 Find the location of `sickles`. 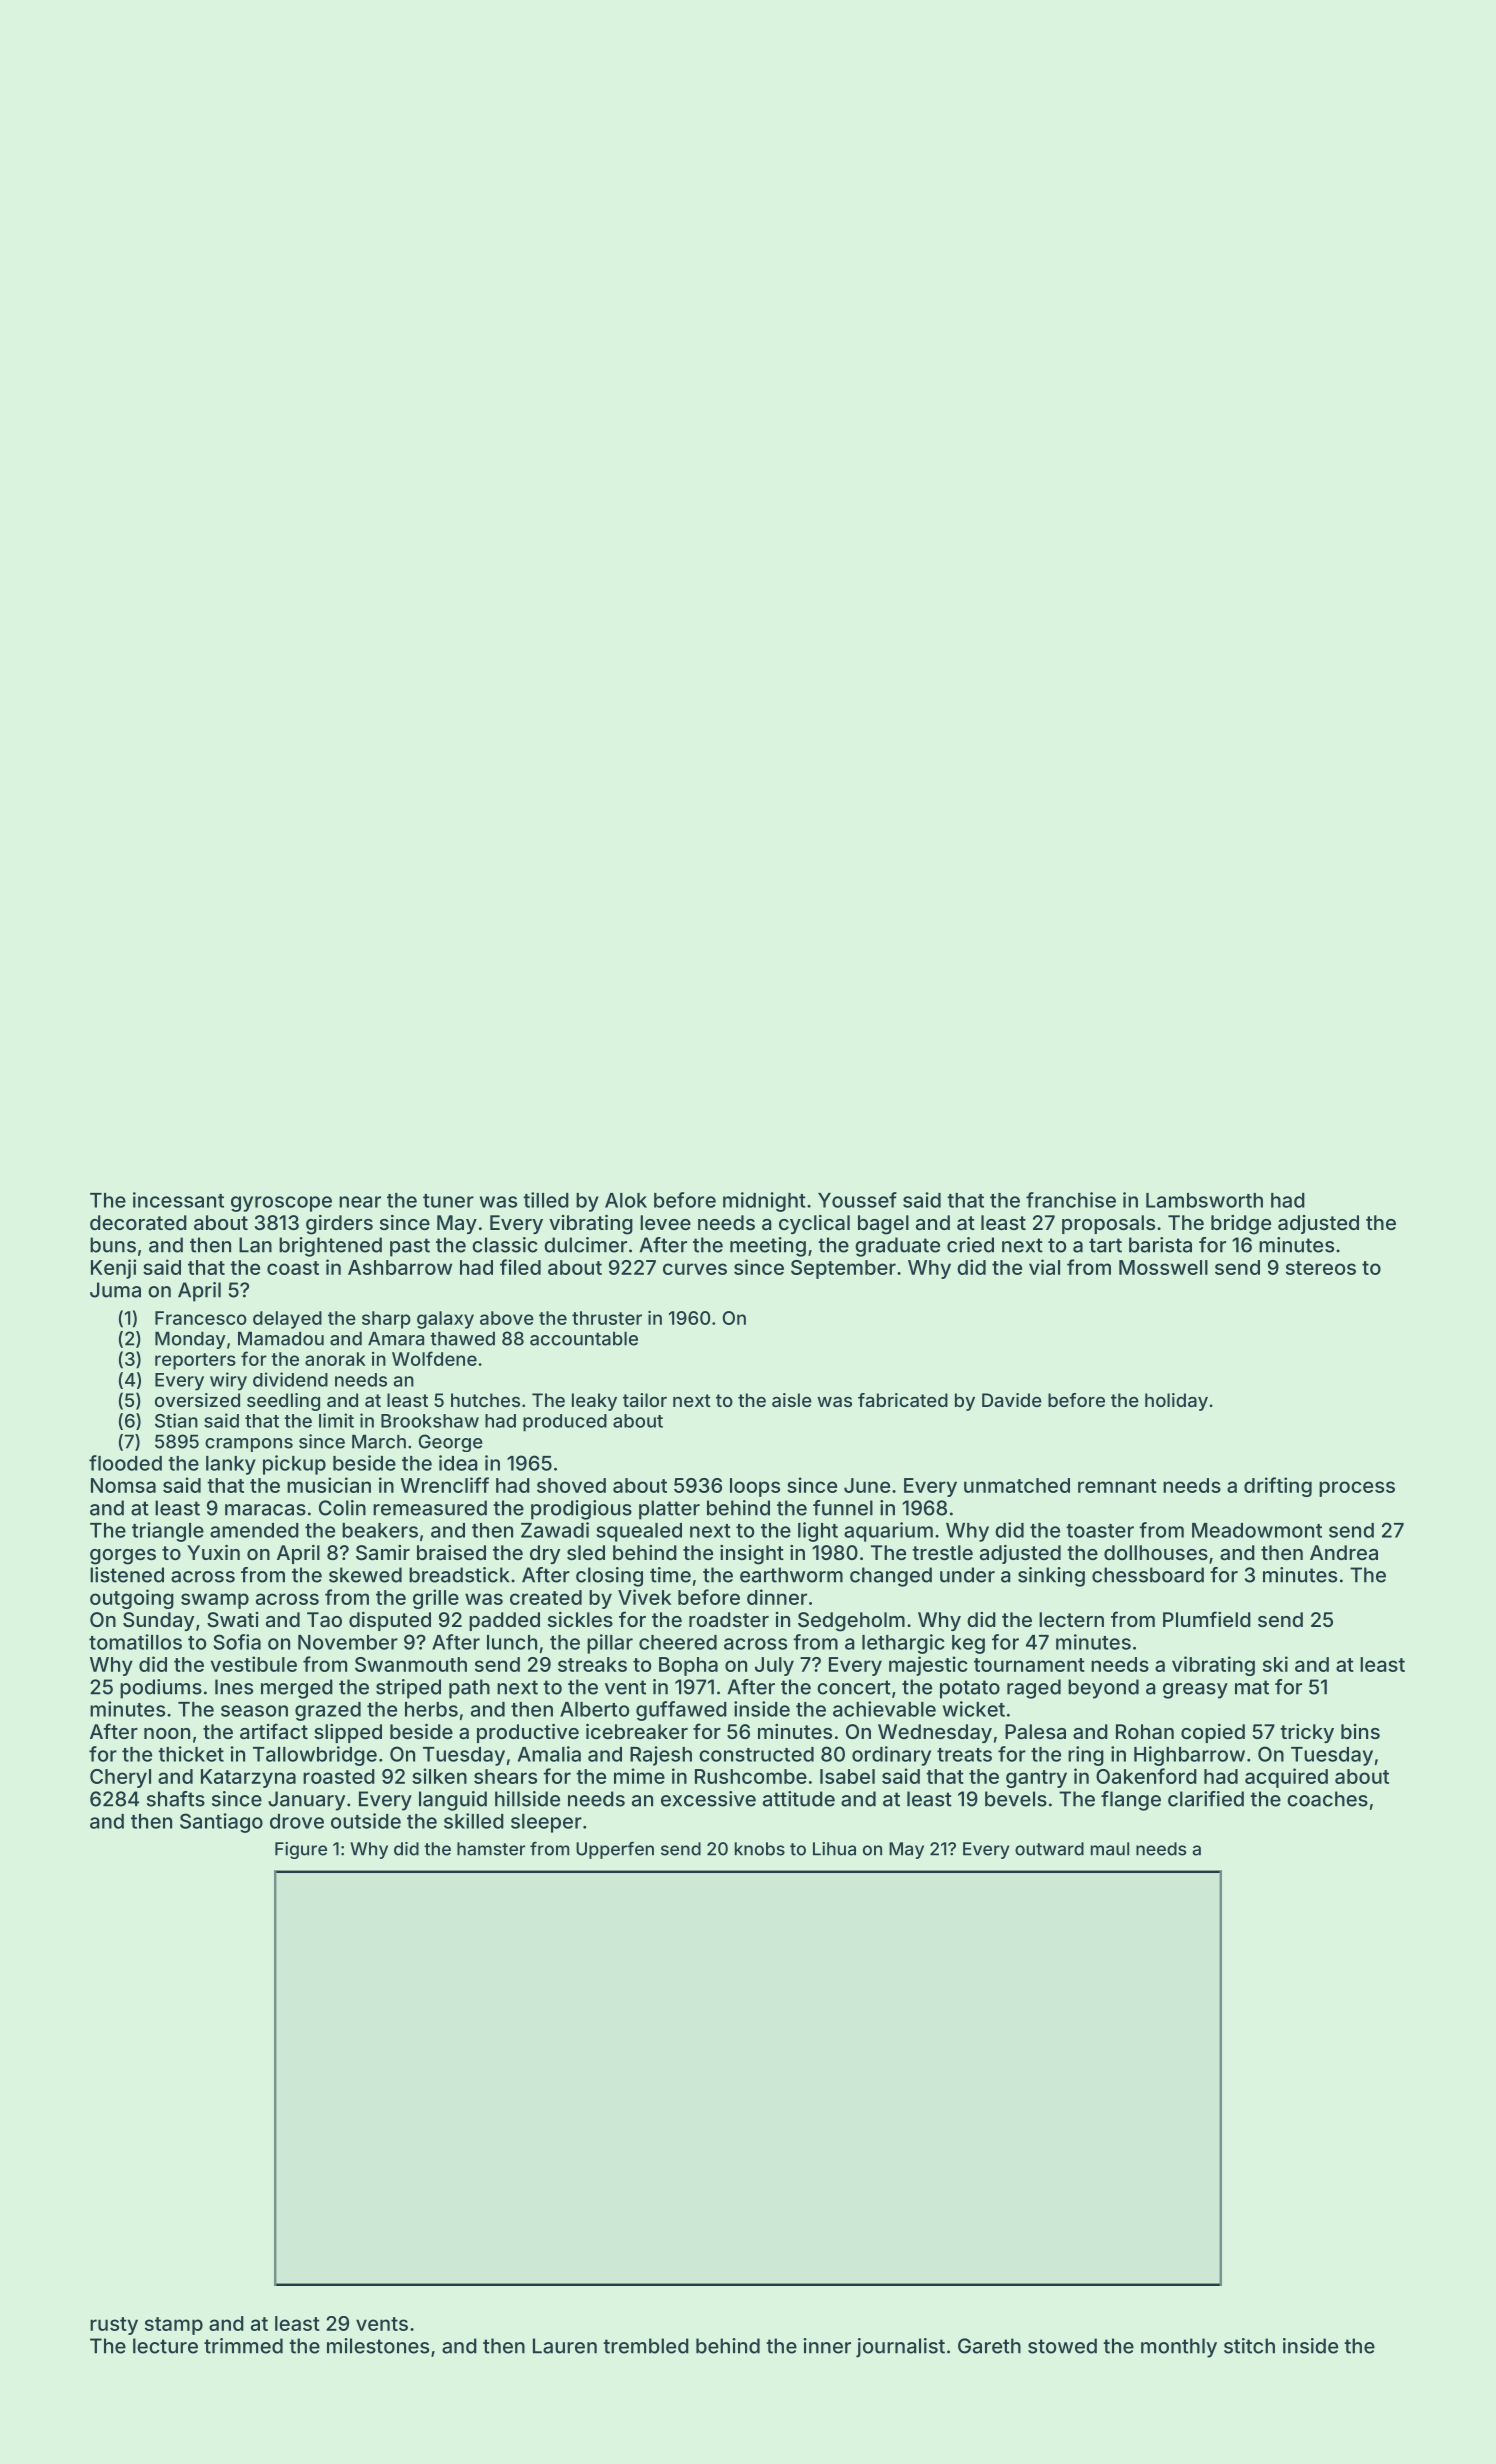

sickles is located at coordinates (580, 1619).
